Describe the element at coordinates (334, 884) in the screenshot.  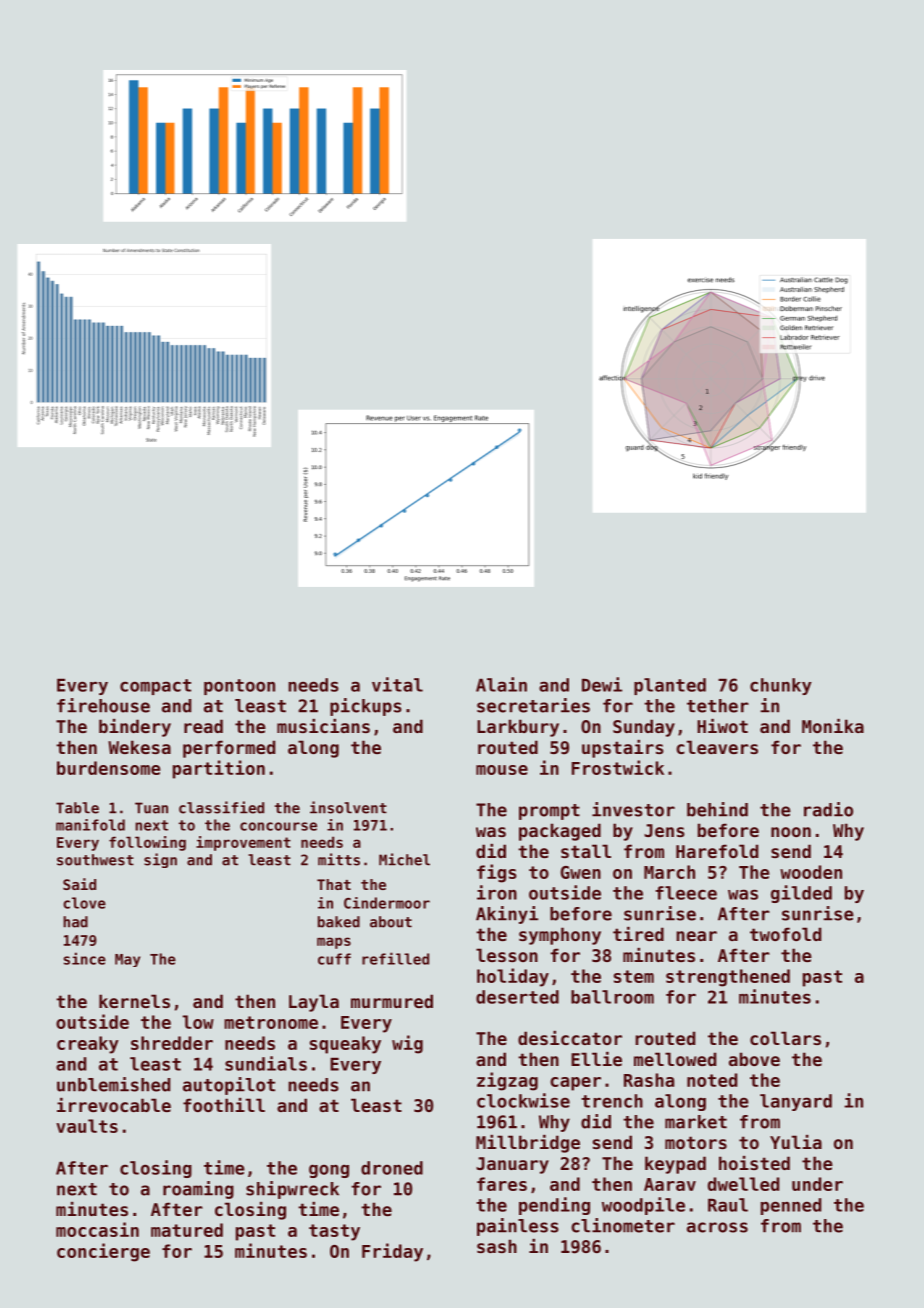
I see `That` at that location.
